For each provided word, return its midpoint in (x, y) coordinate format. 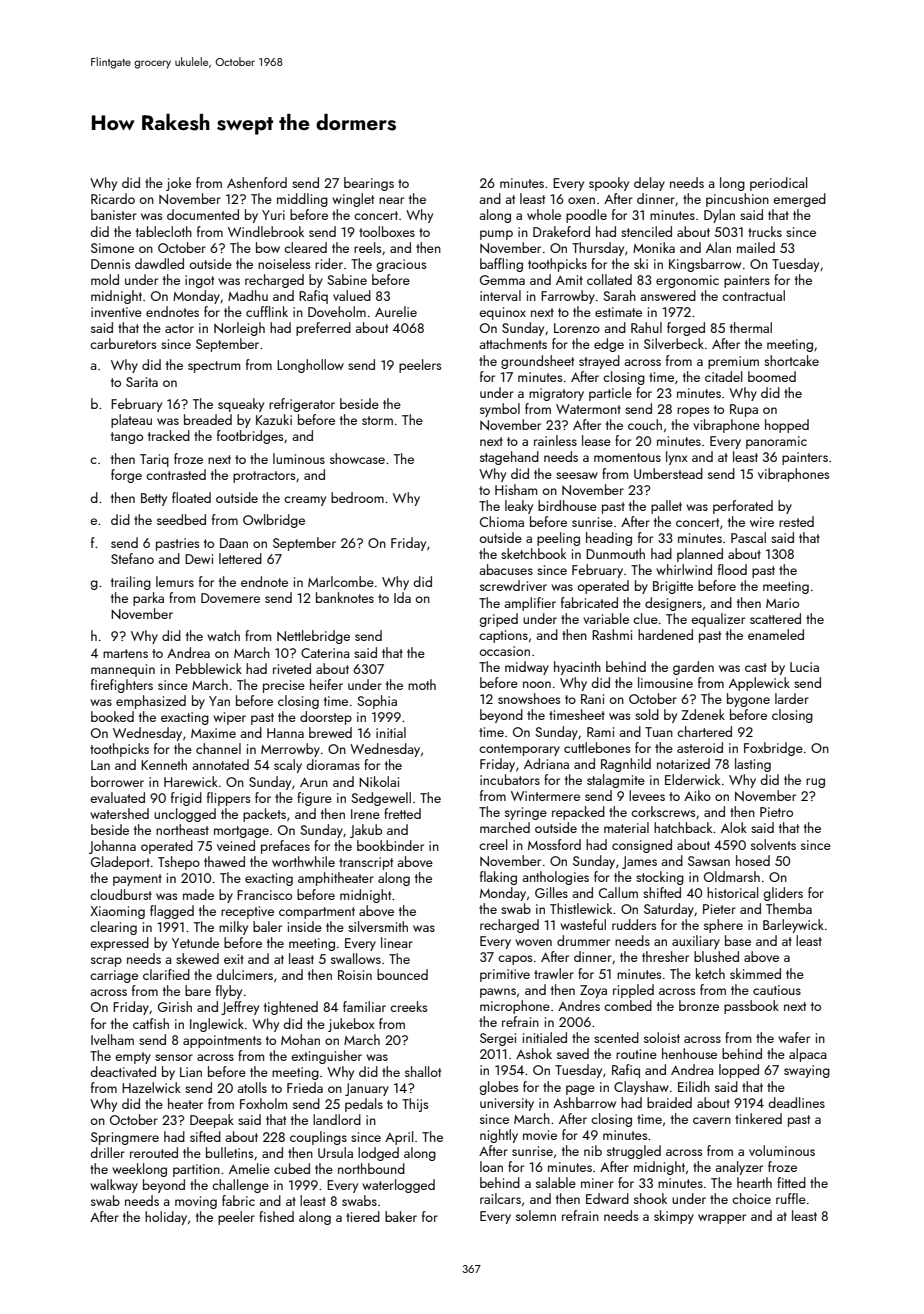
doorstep (326, 718)
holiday (166, 1218)
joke (178, 184)
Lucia (804, 667)
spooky (609, 184)
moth (422, 684)
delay (649, 184)
